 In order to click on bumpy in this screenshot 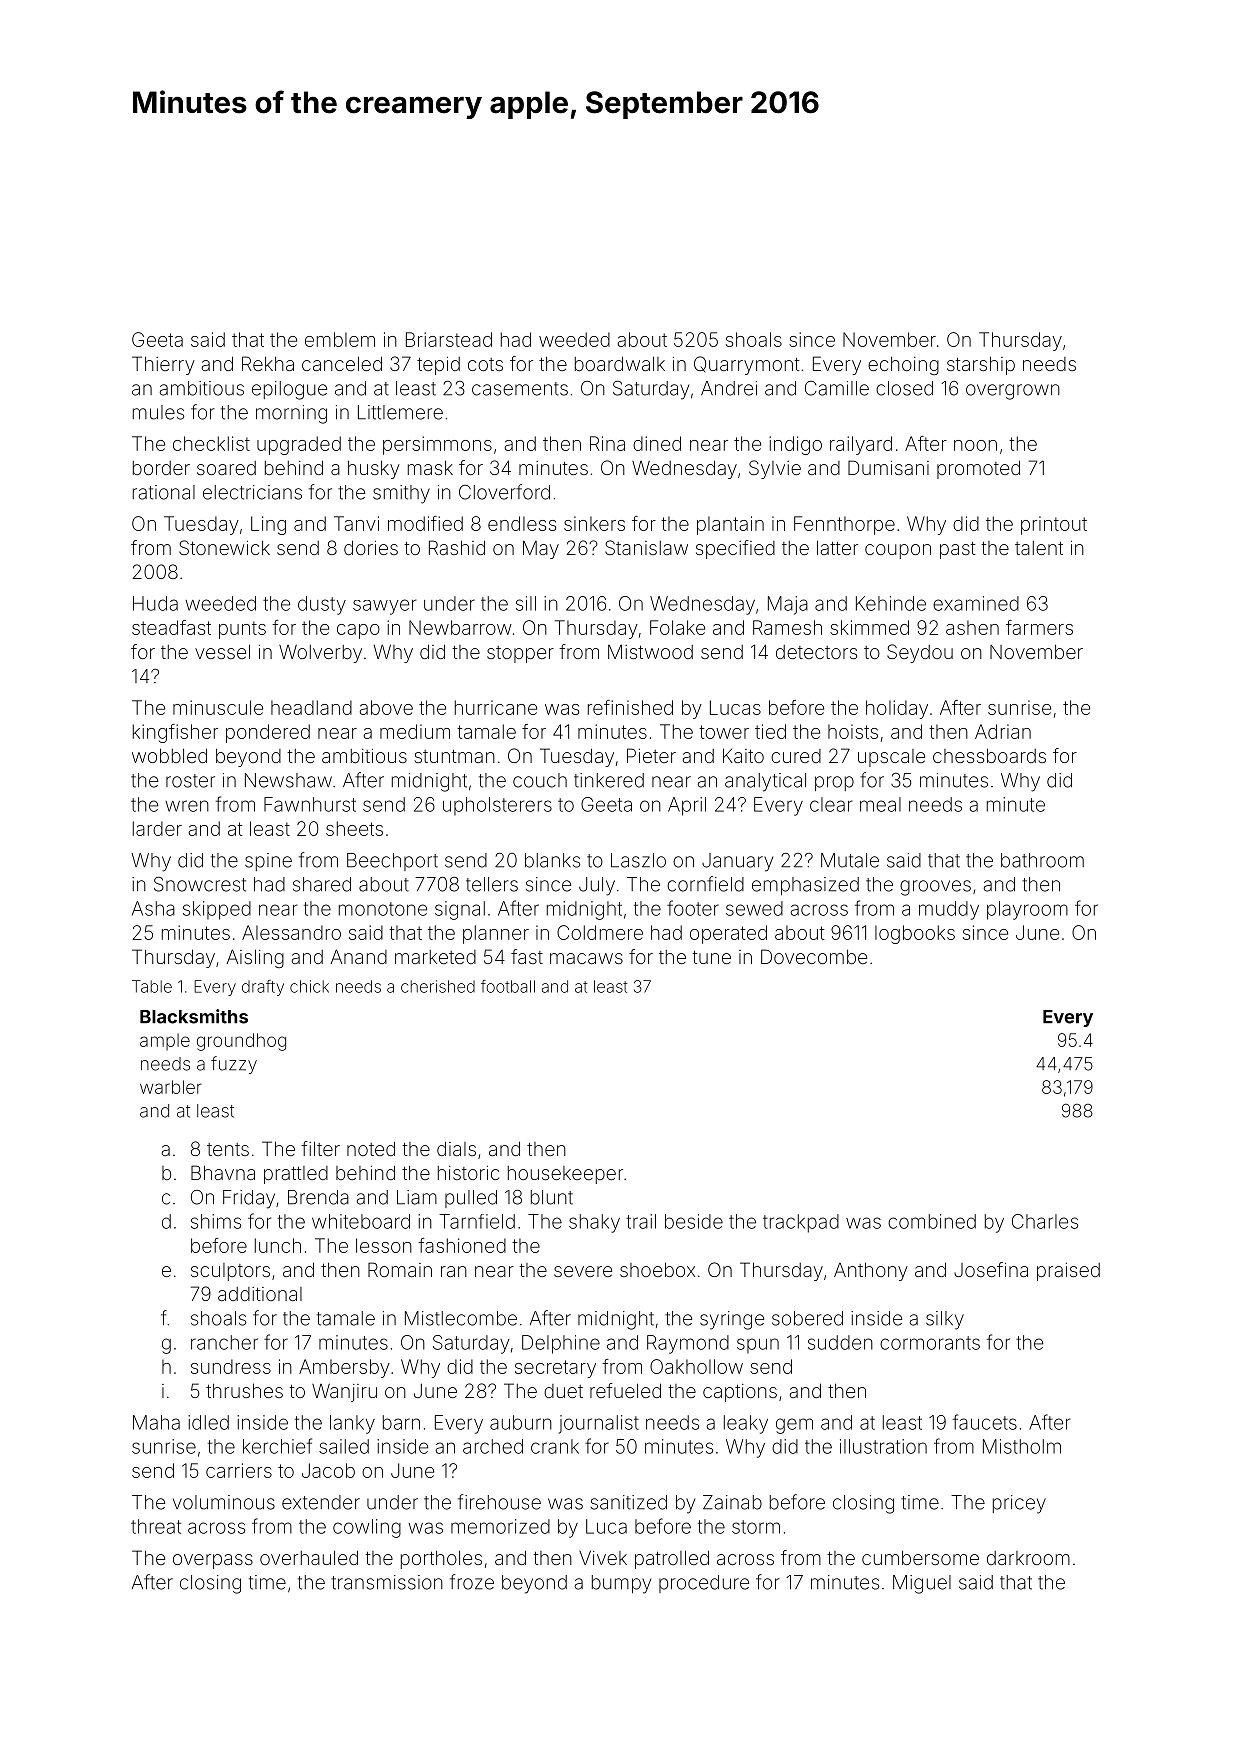, I will do `click(621, 1584)`.
